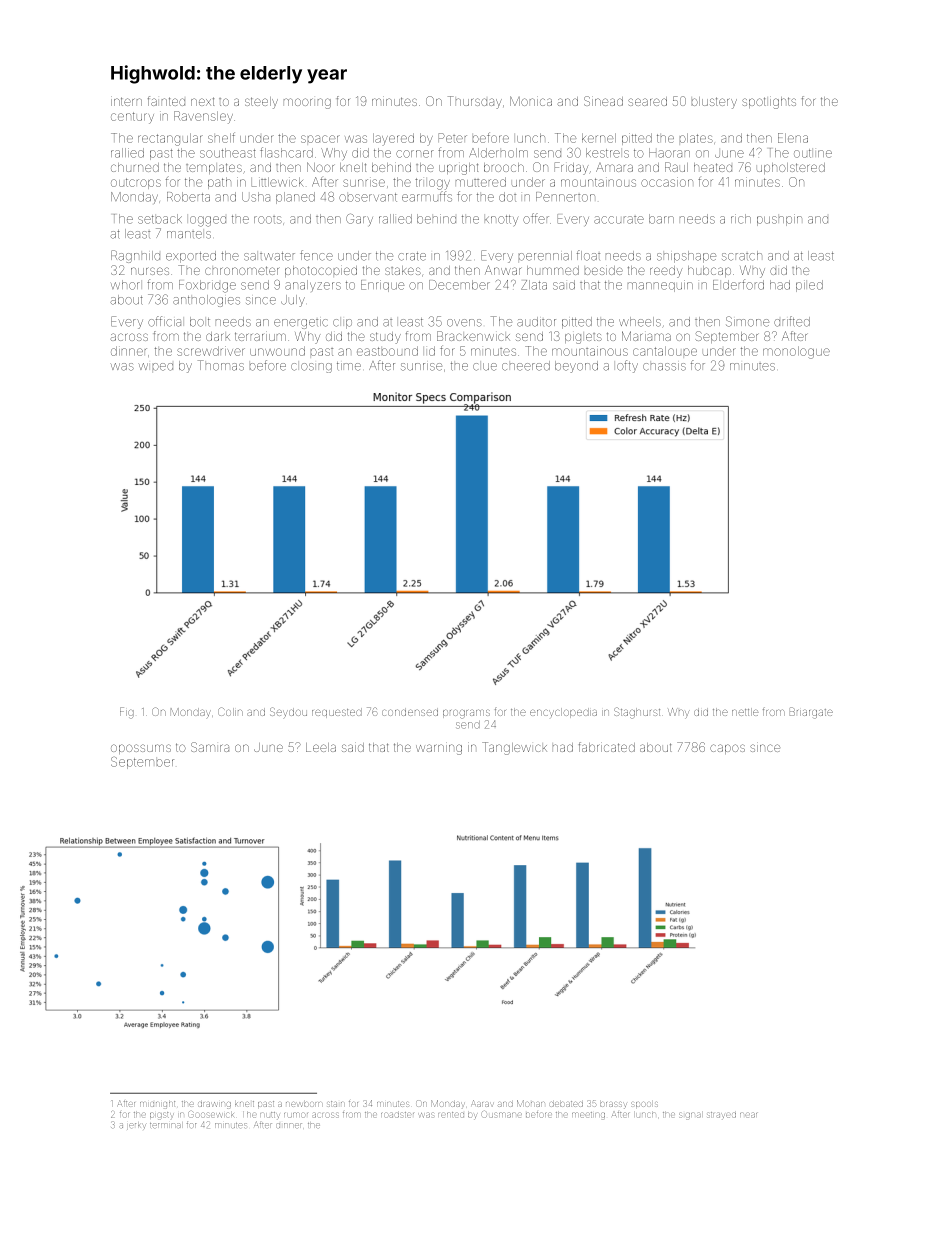 The image size is (952, 1233). What do you see at coordinates (637, 713) in the page?
I see `Staghurst` at bounding box center [637, 713].
